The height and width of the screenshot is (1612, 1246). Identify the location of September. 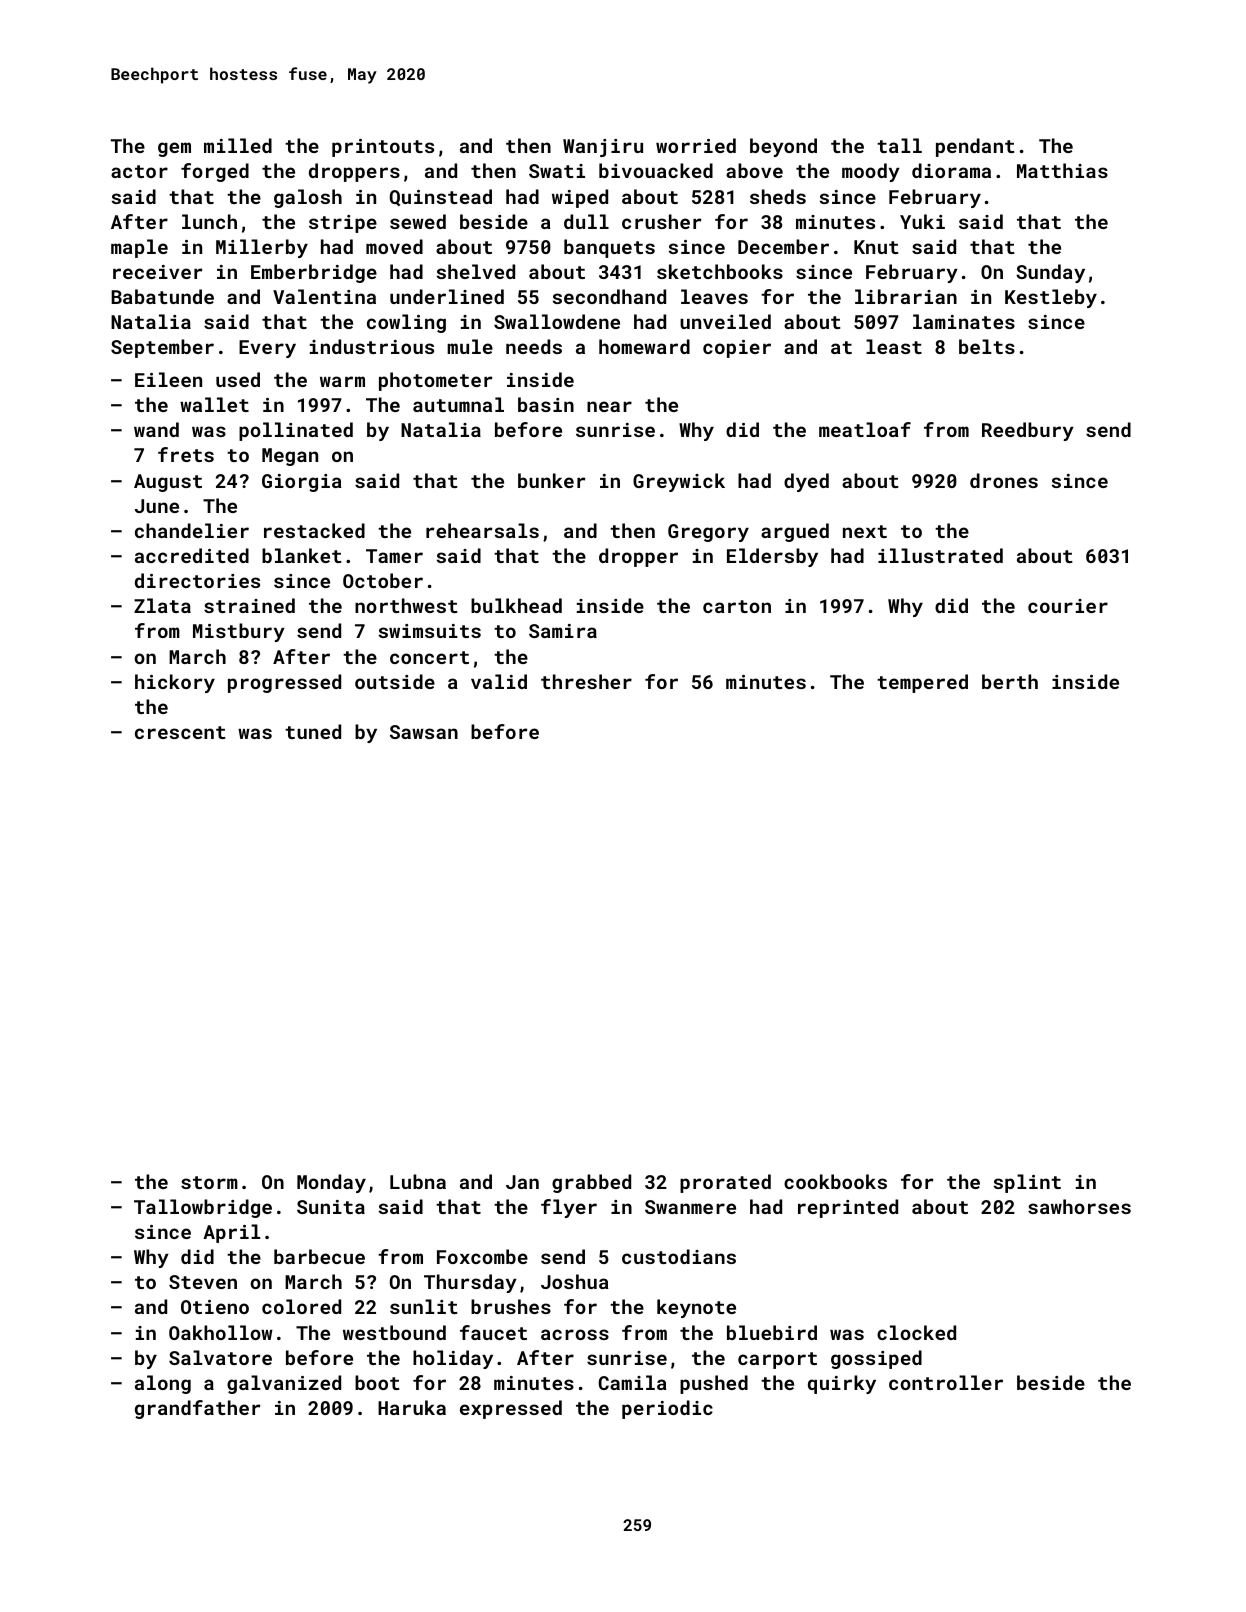
(162, 348).
